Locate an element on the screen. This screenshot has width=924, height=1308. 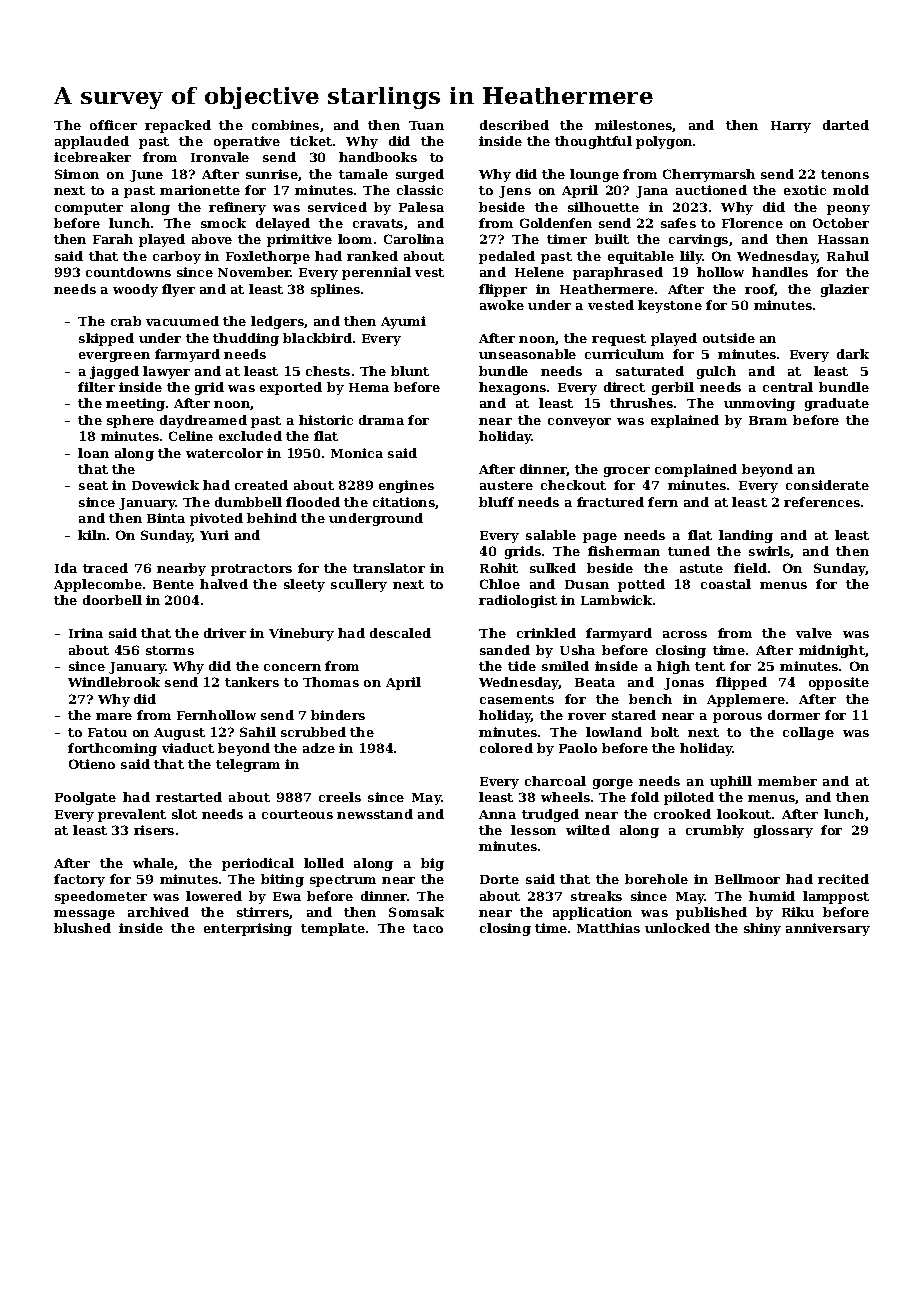
officer is located at coordinates (113, 125).
